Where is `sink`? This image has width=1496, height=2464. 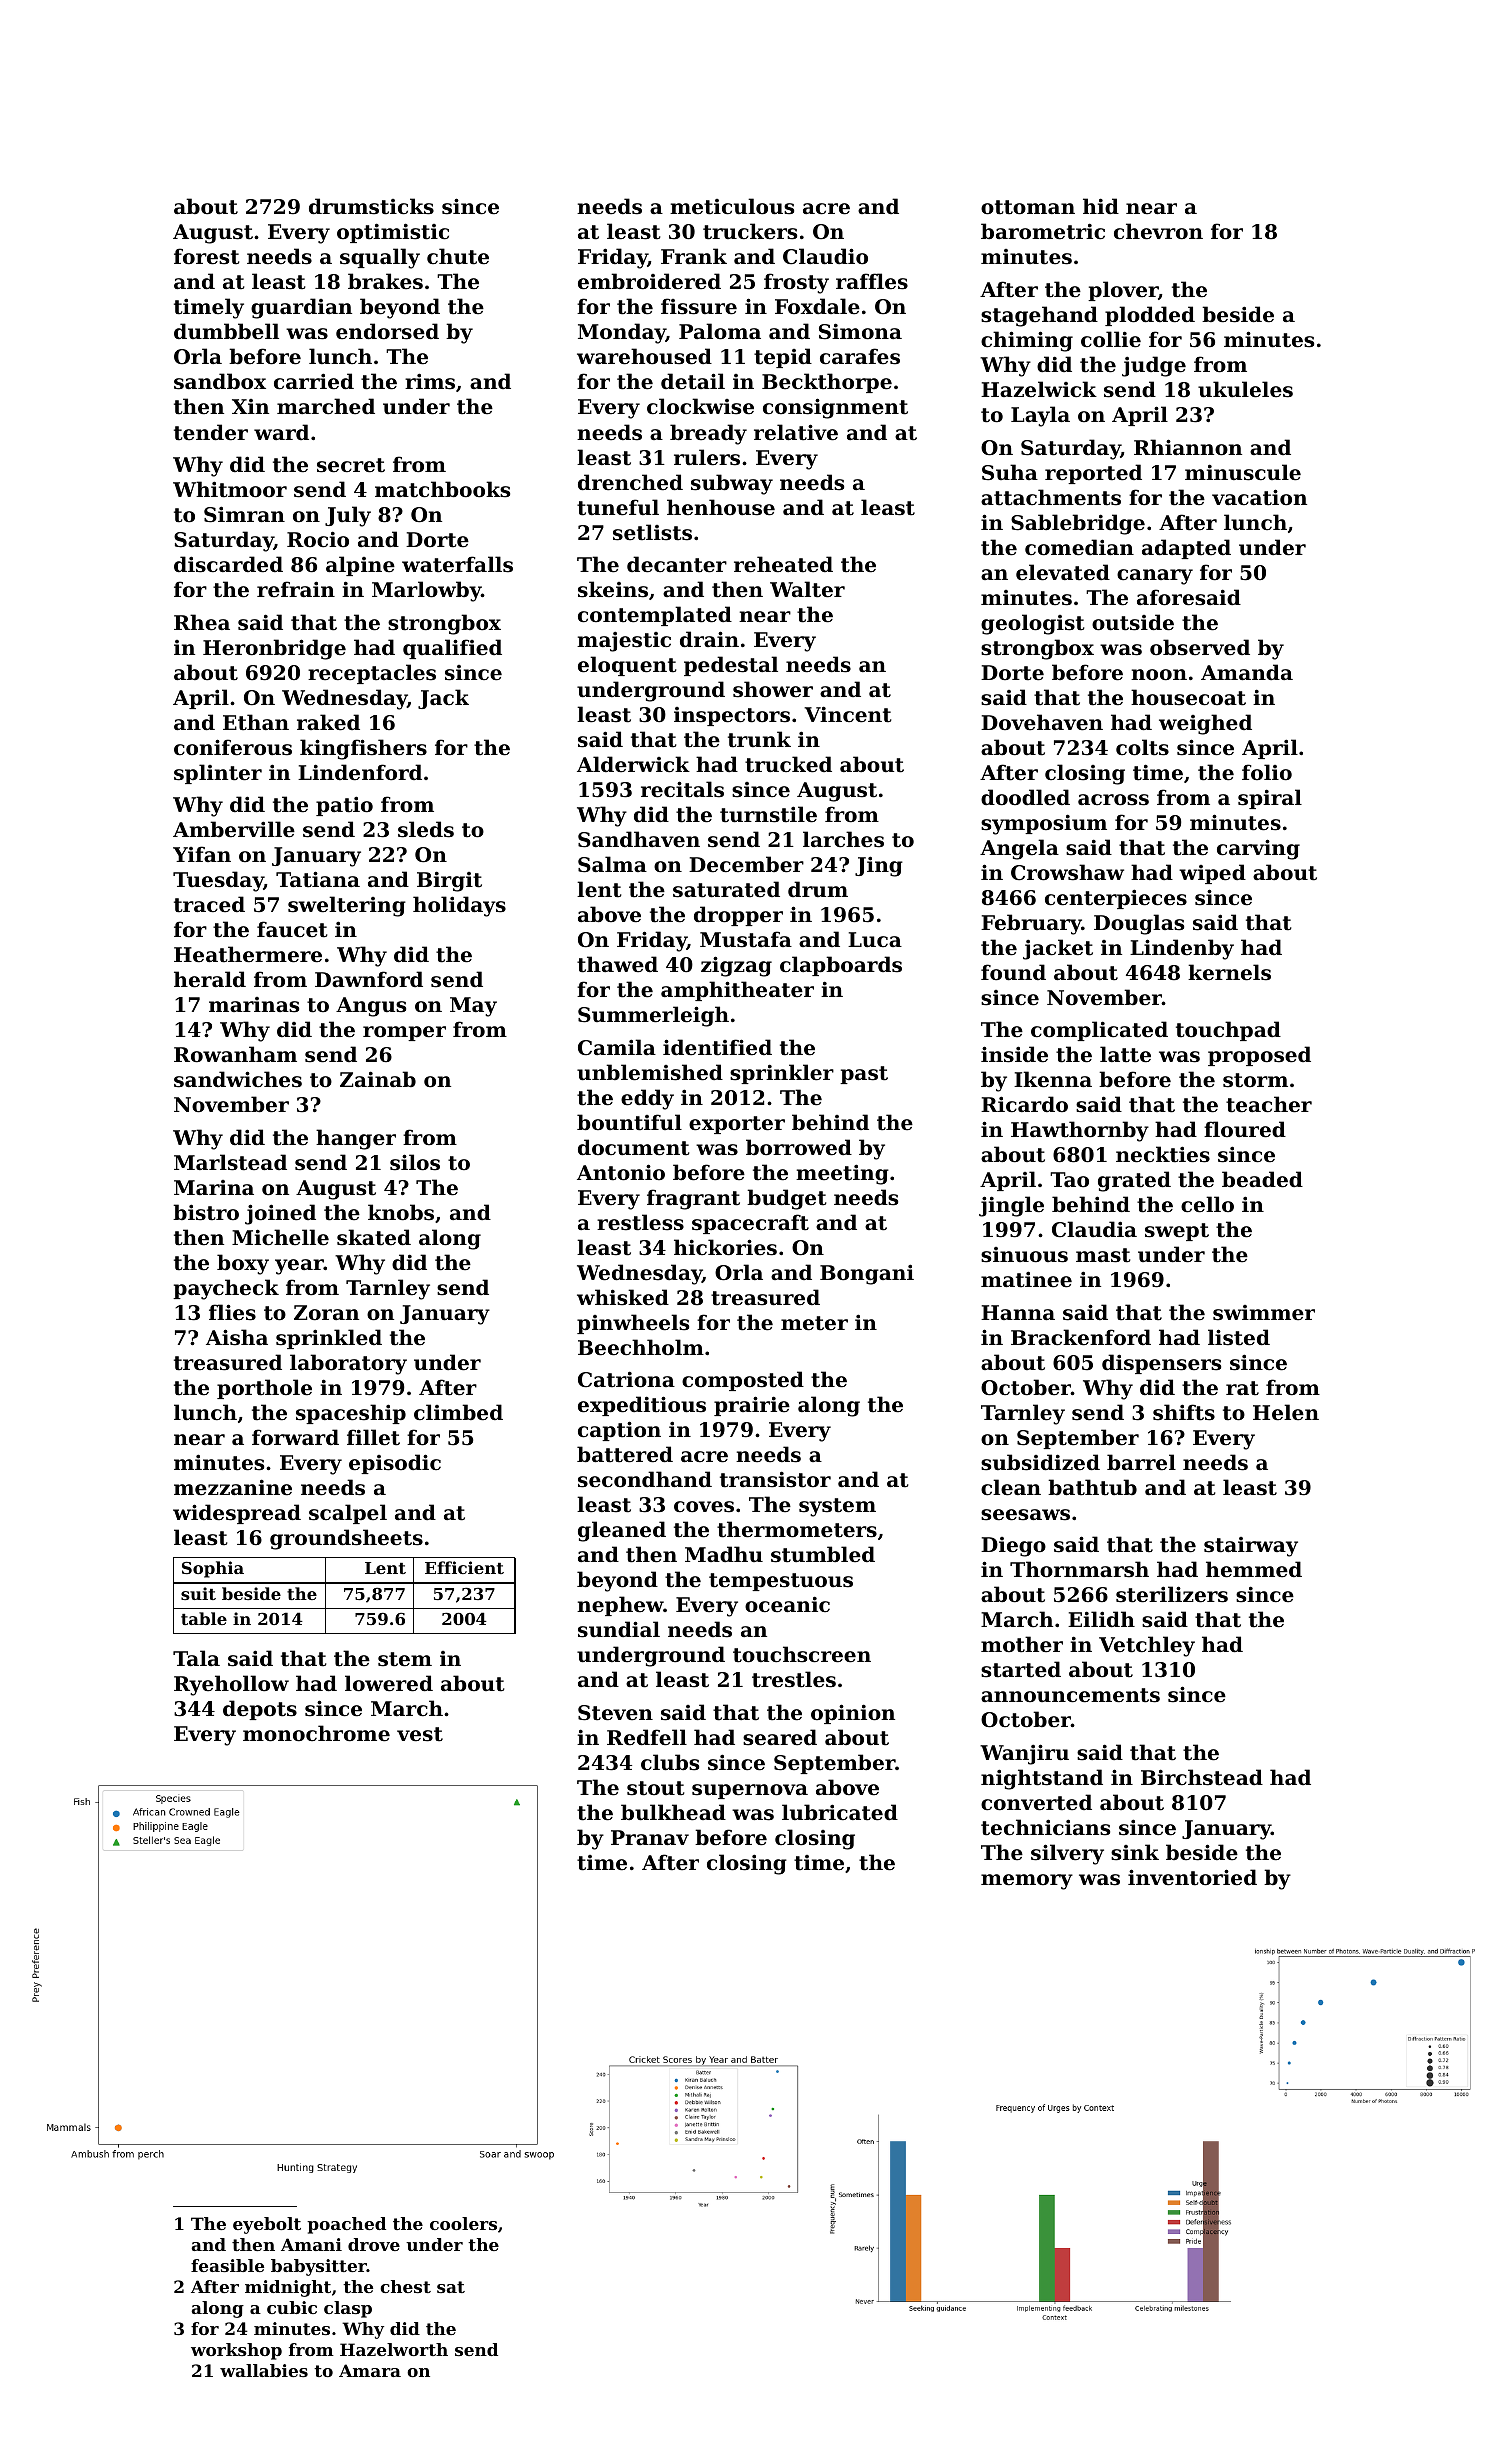
sink is located at coordinates (1135, 1852).
